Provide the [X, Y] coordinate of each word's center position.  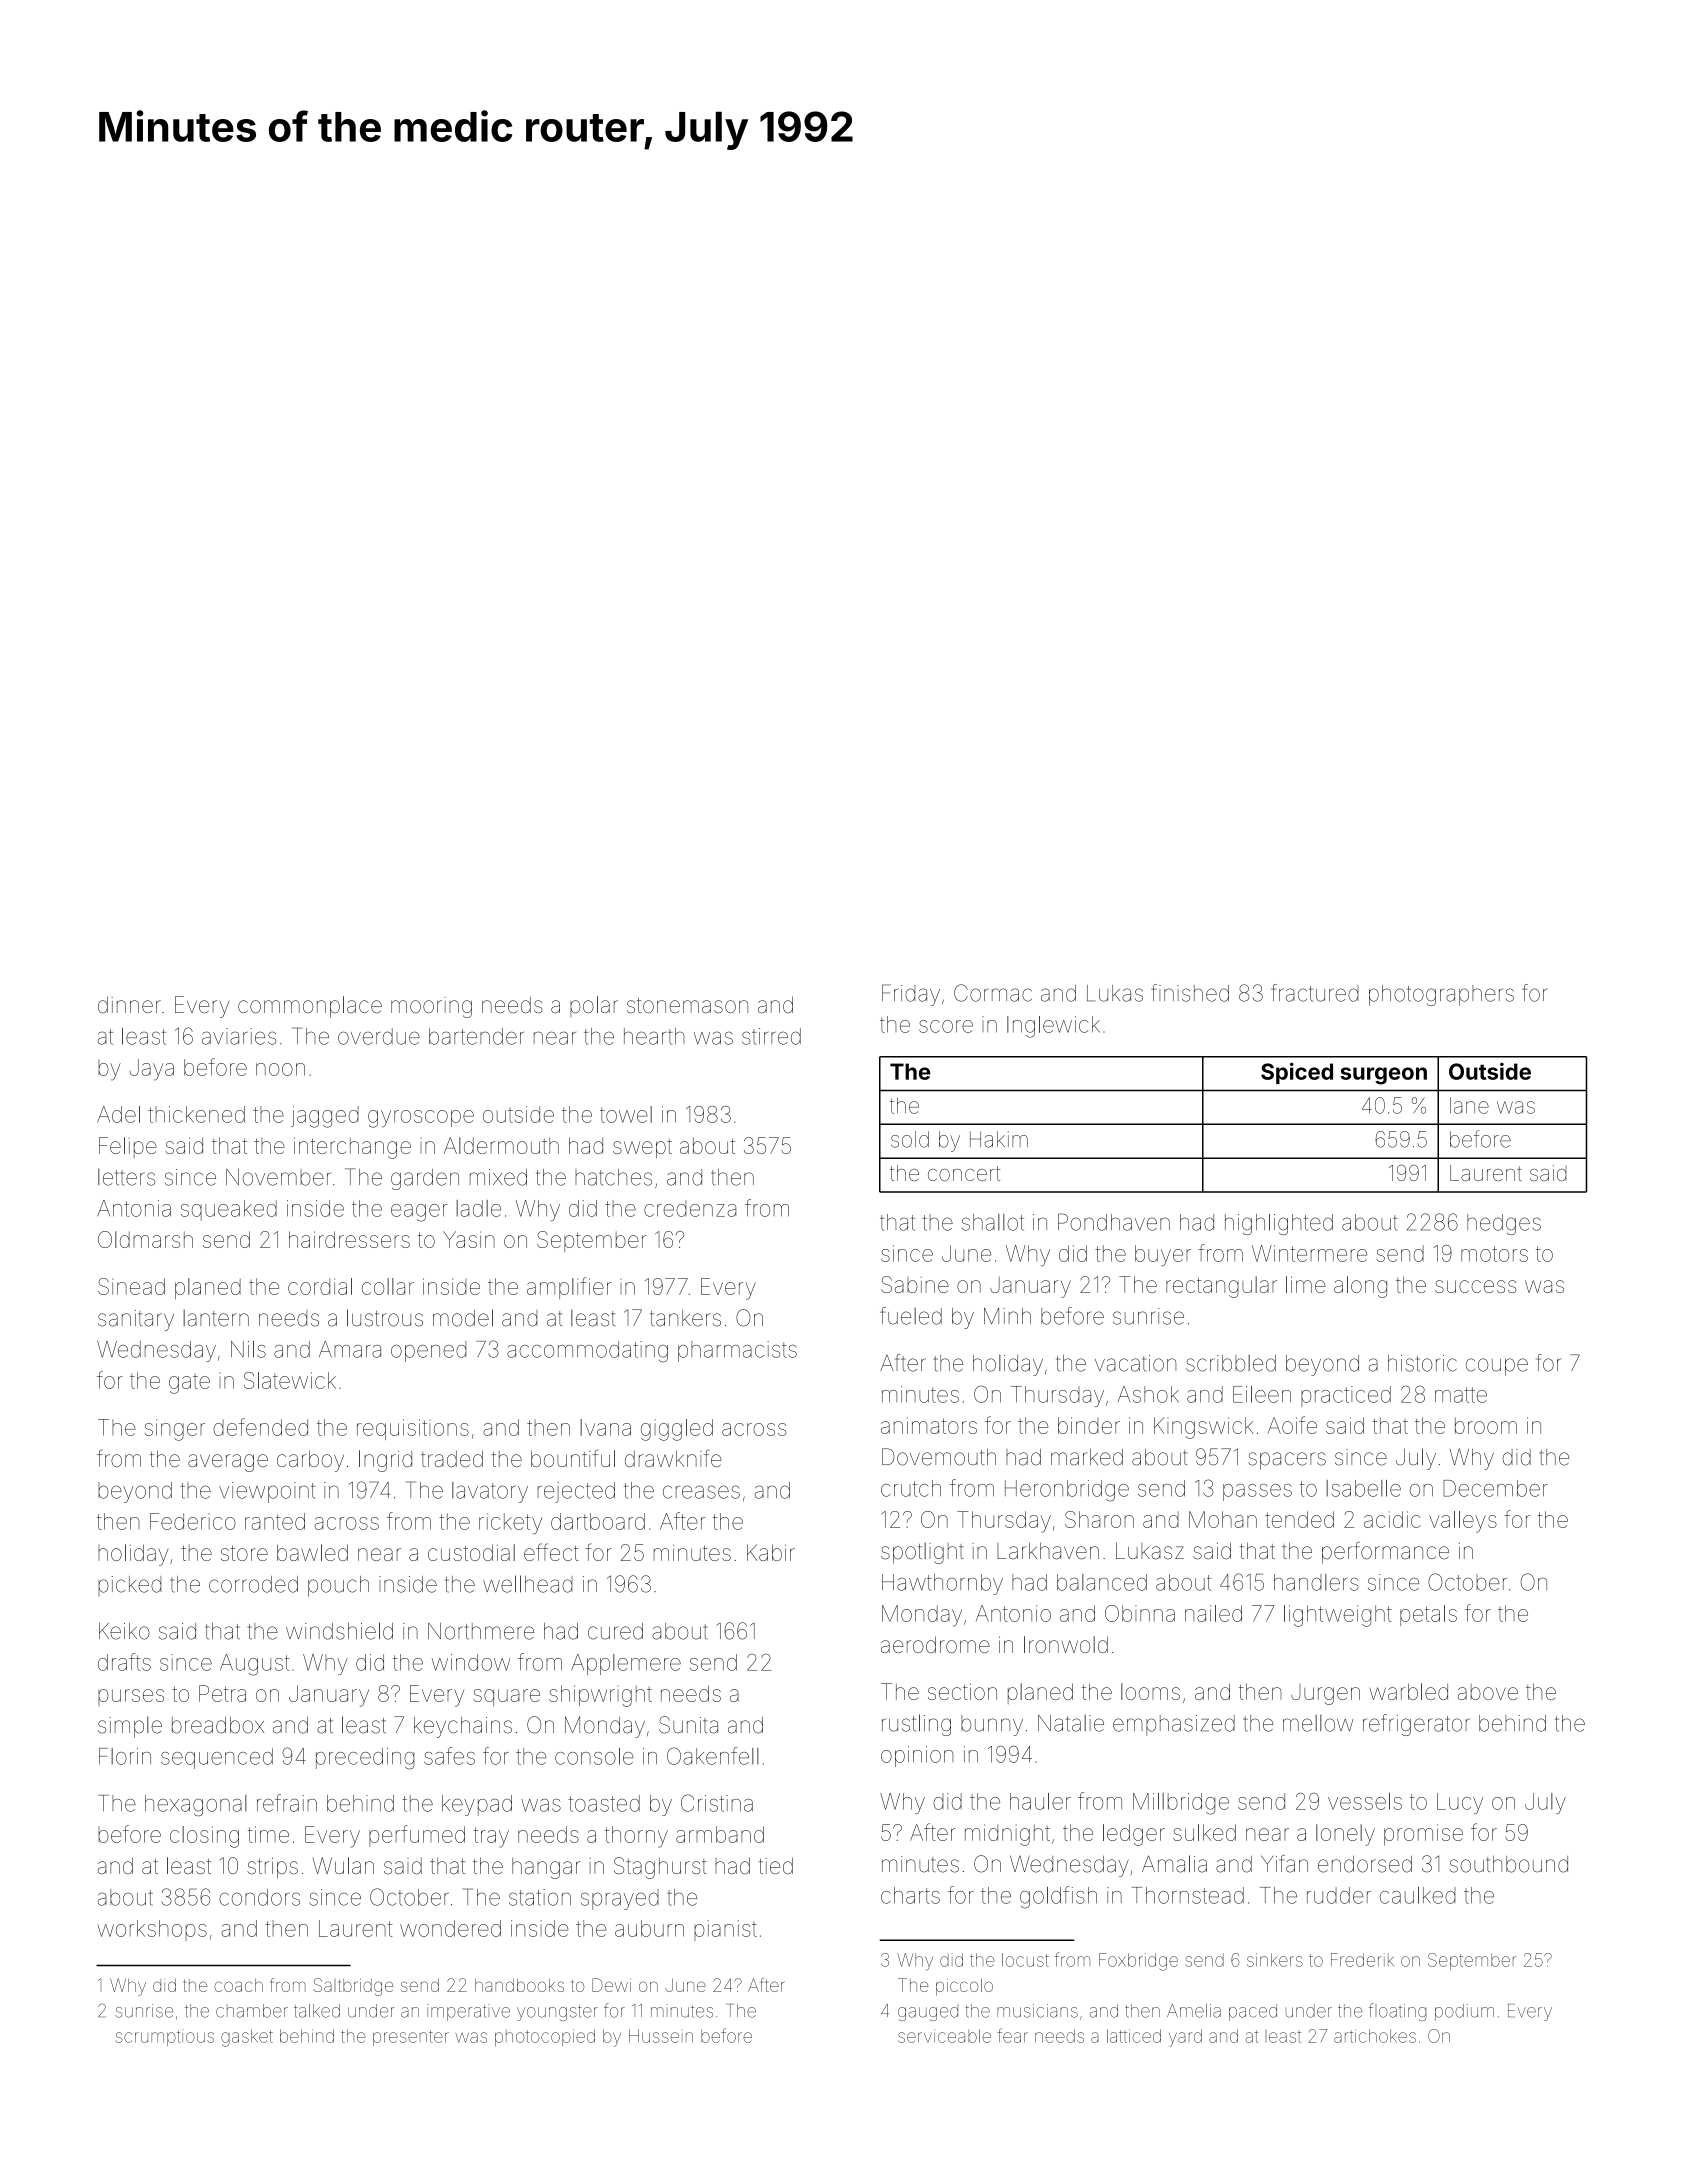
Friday [911, 995]
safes [449, 1756]
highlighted [1279, 1224]
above [1488, 1692]
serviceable [944, 2036]
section [962, 1691]
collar [388, 1286]
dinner [129, 1004]
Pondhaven [1114, 1222]
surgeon [1383, 1076]
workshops [152, 1930]
